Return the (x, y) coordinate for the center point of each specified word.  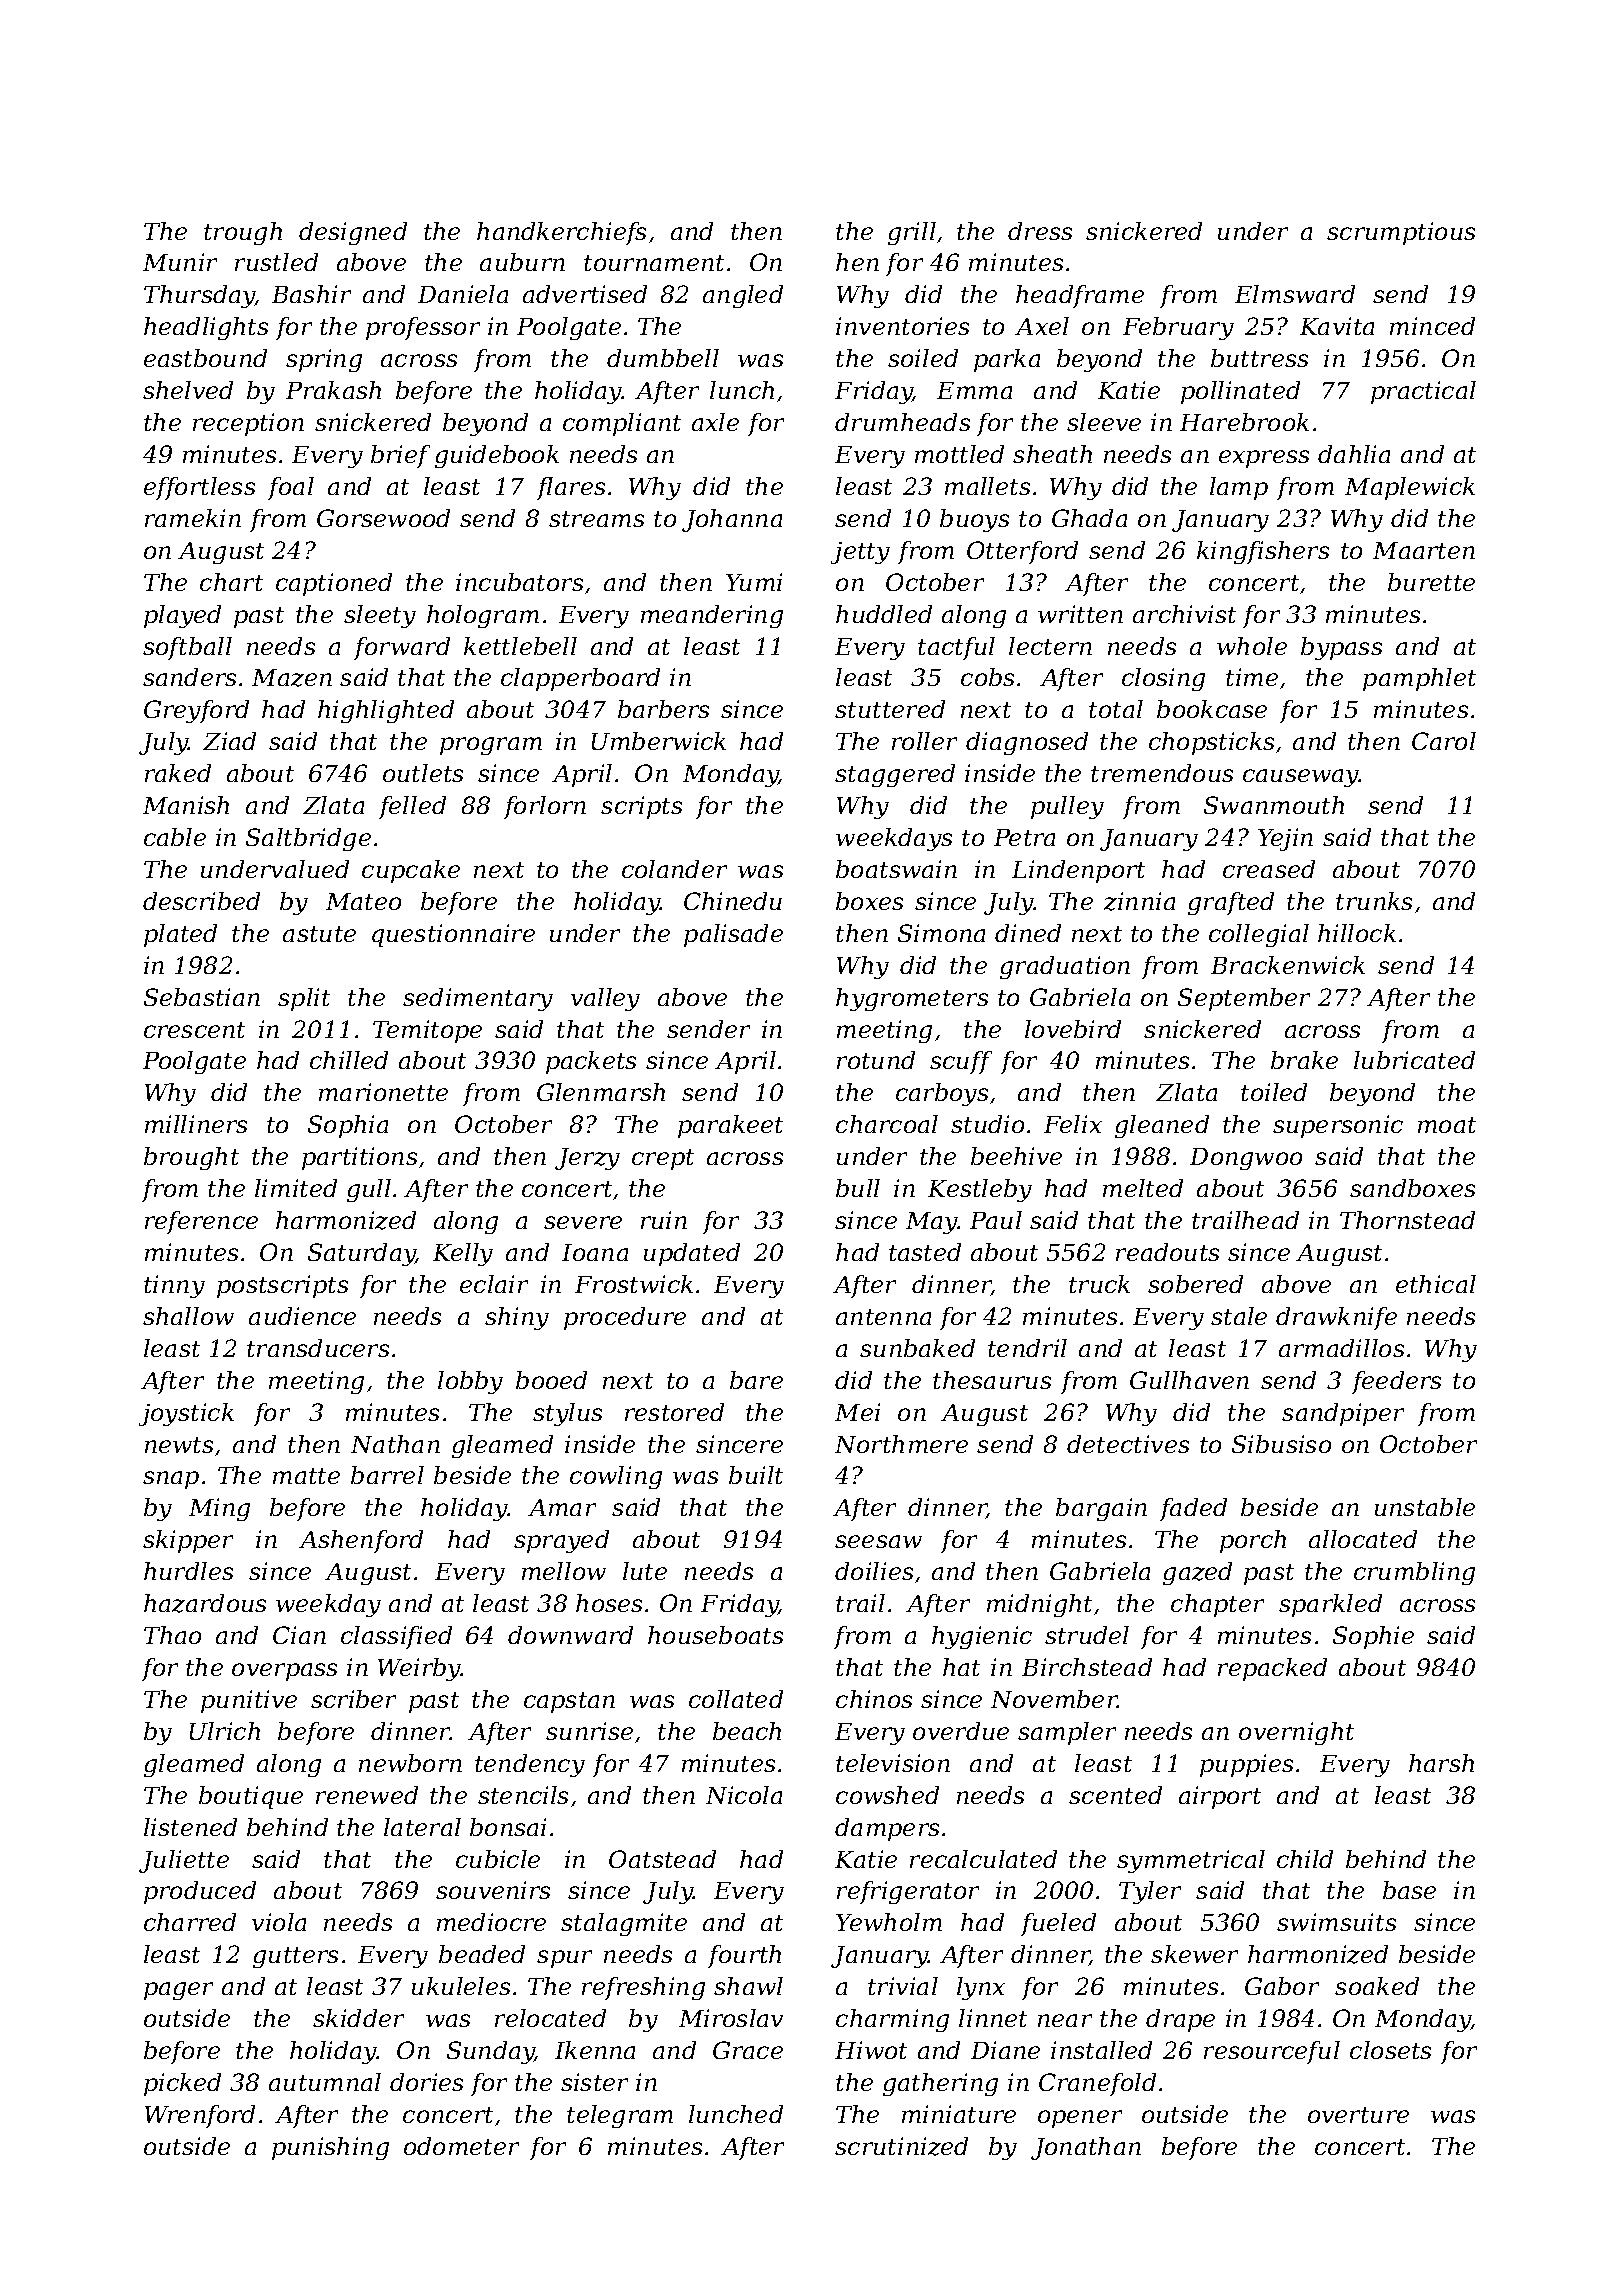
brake (1304, 1060)
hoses (609, 1603)
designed (353, 233)
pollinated (1240, 392)
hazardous (205, 1603)
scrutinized (901, 2146)
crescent (194, 1030)
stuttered (890, 709)
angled (743, 296)
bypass (1341, 648)
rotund (876, 1060)
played (182, 616)
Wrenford (200, 2116)
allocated (1363, 1539)
